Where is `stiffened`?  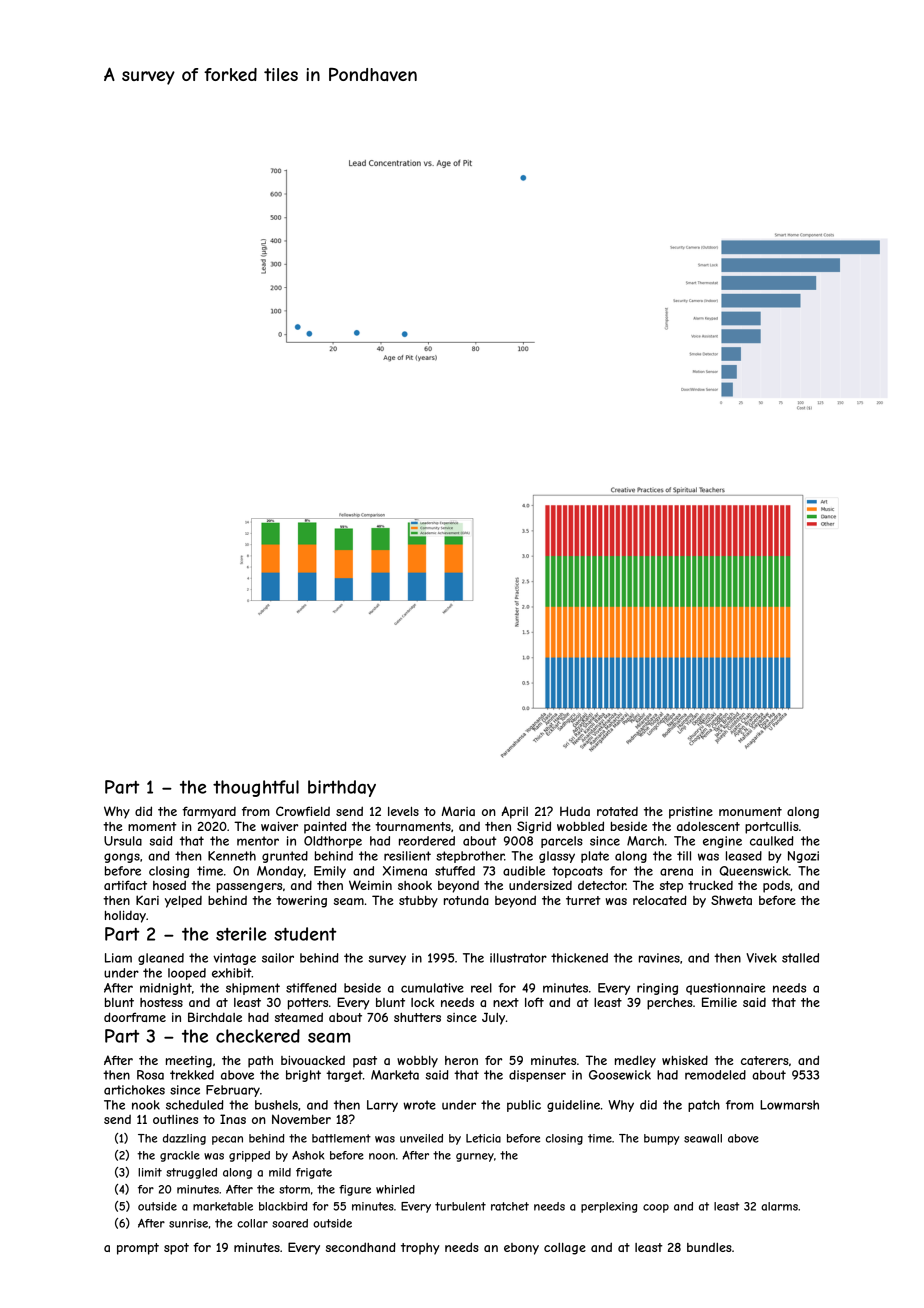 stiffened is located at coordinates (311, 988).
